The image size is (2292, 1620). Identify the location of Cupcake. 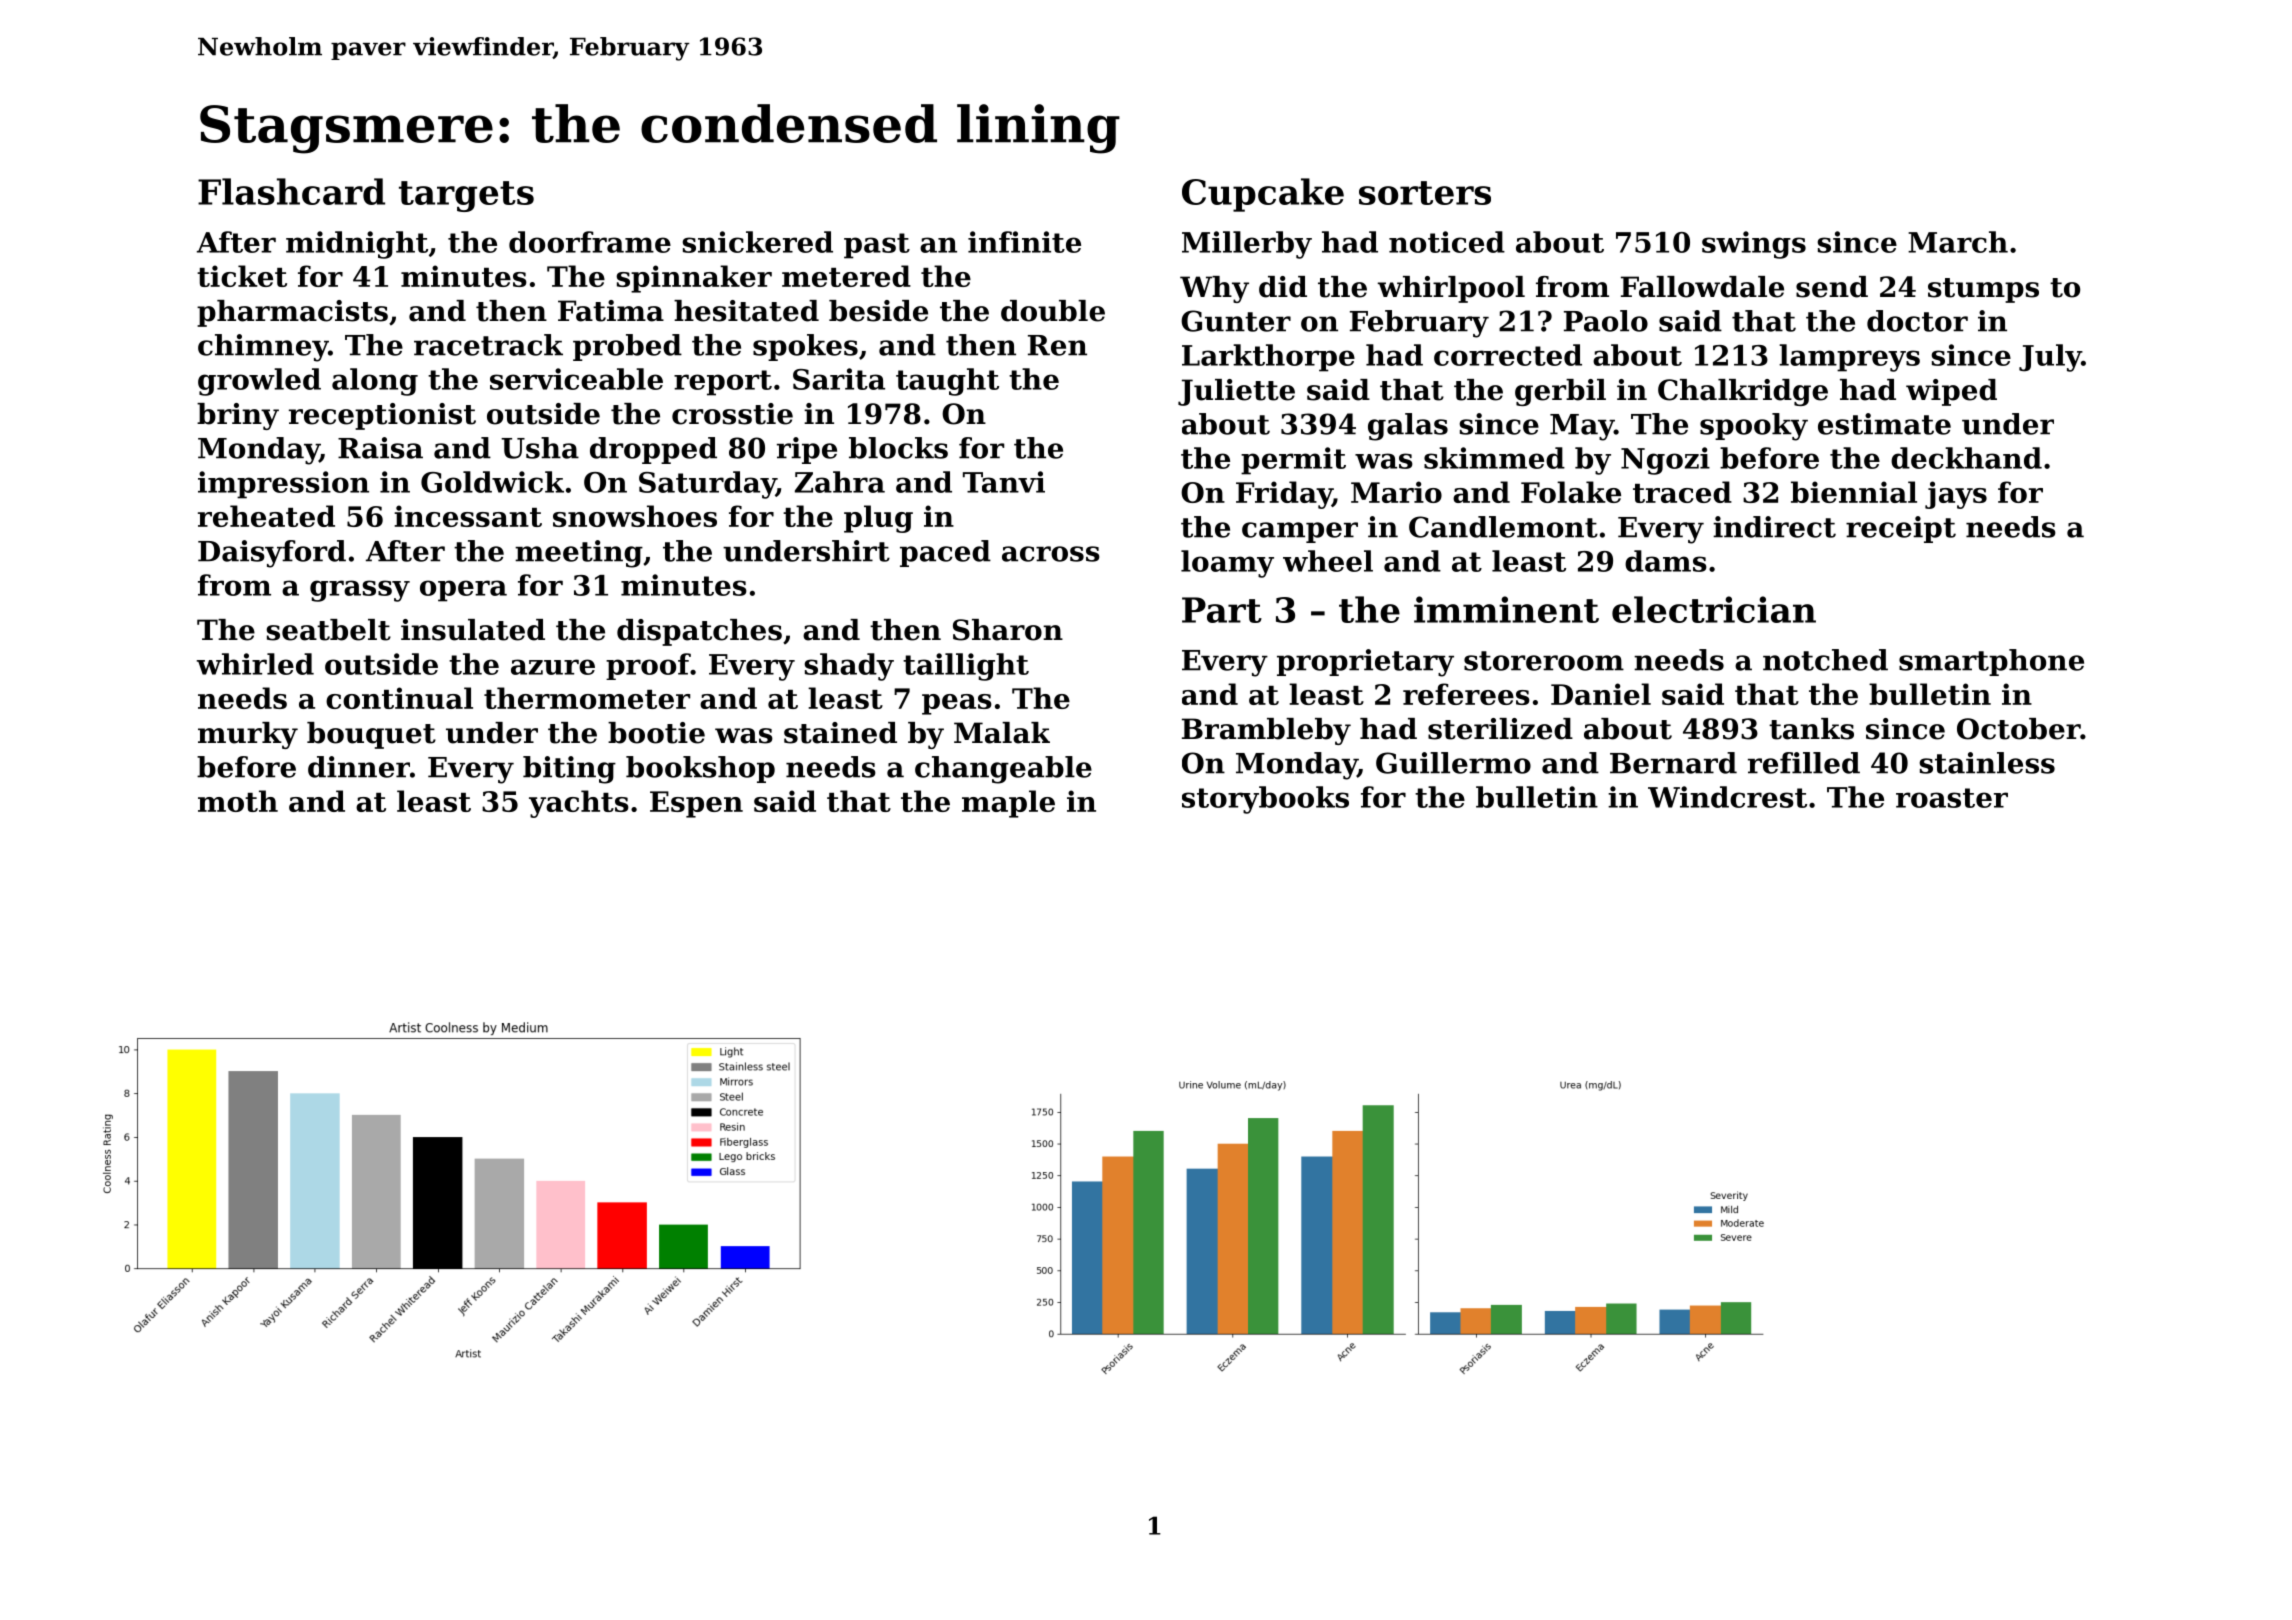
(1263, 195).
